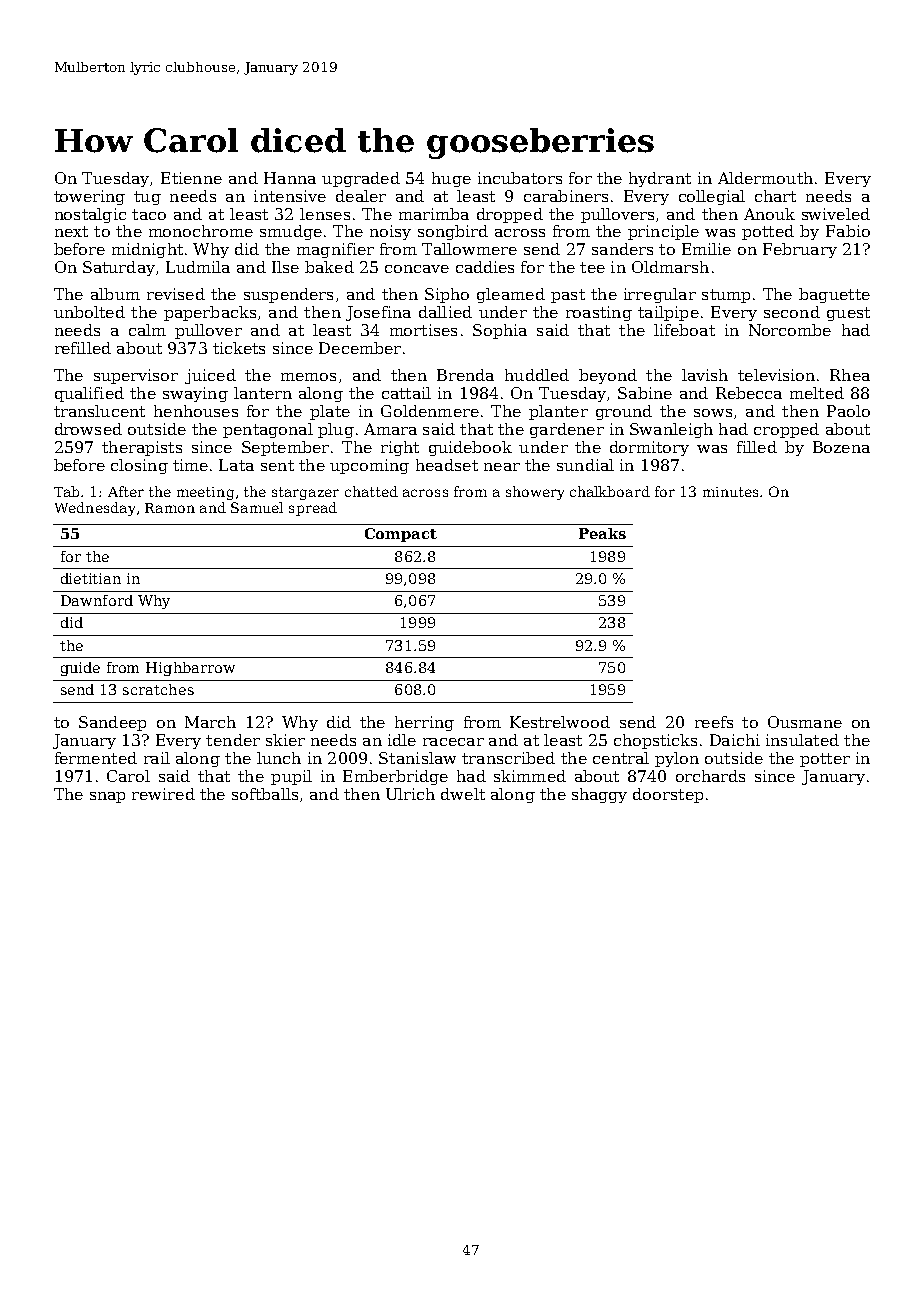 Image resolution: width=924 pixels, height=1308 pixels. What do you see at coordinates (401, 535) in the page?
I see `Compact` at bounding box center [401, 535].
